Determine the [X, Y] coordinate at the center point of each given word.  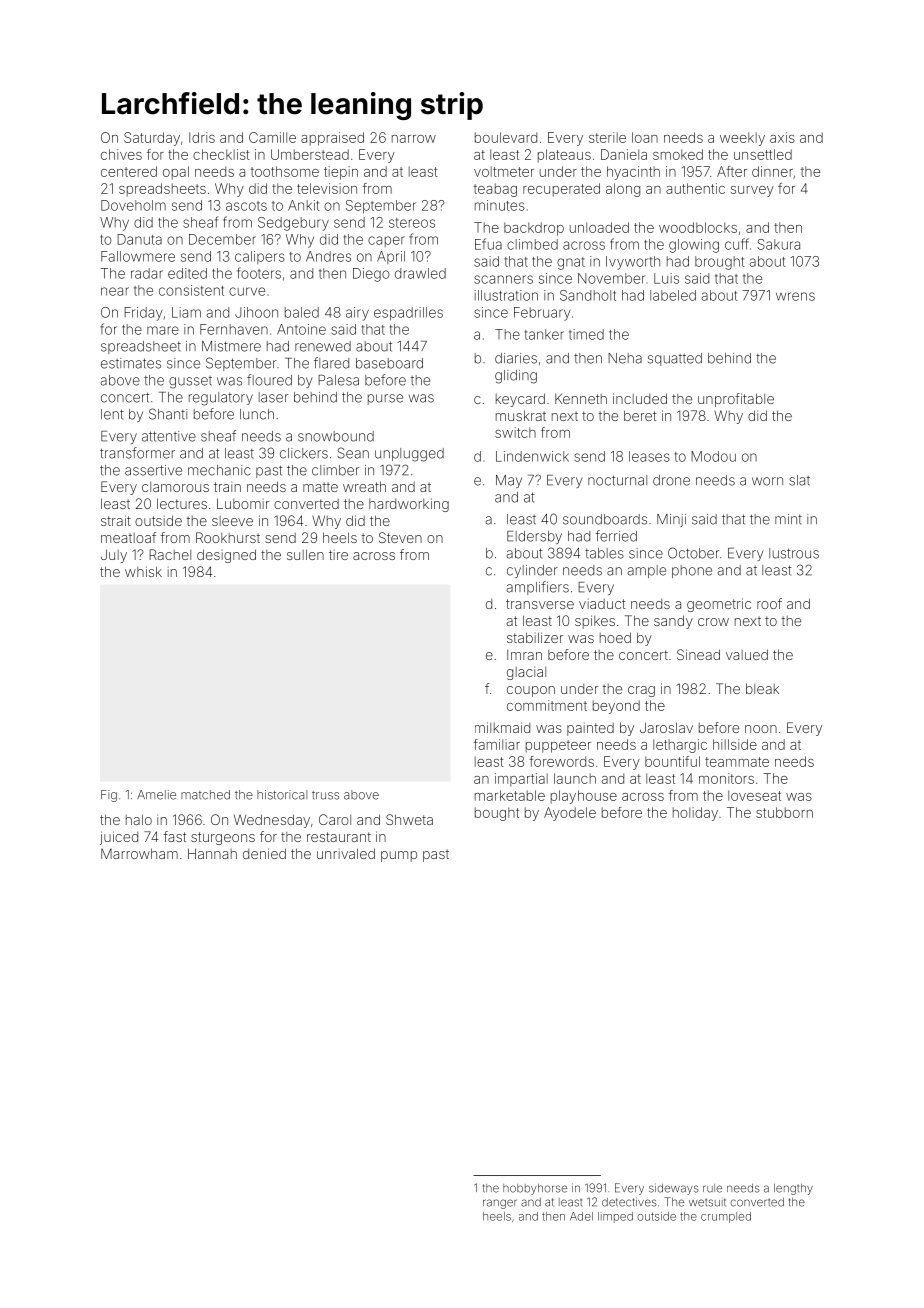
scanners [503, 279]
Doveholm [133, 205]
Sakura [778, 244]
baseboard [389, 363]
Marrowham [139, 853]
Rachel [170, 554]
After [732, 171]
